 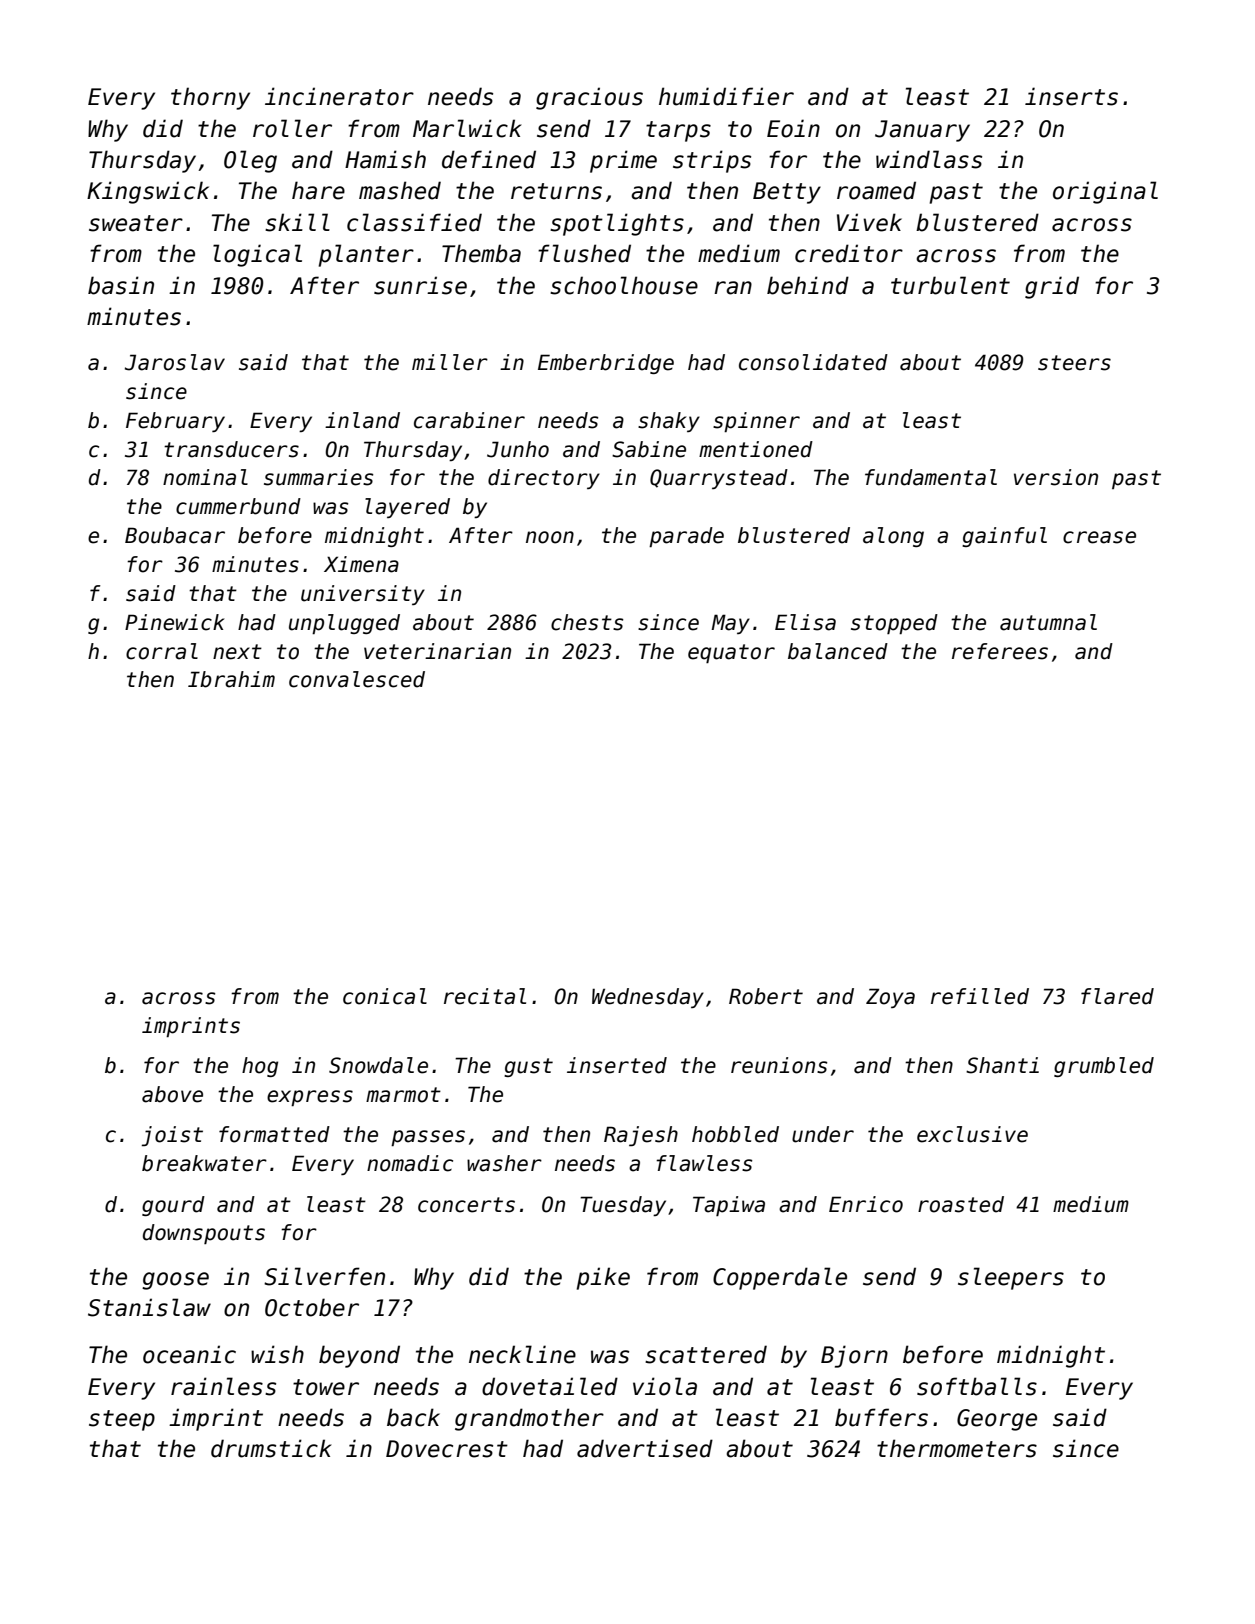 I want to click on January, so click(x=922, y=131).
